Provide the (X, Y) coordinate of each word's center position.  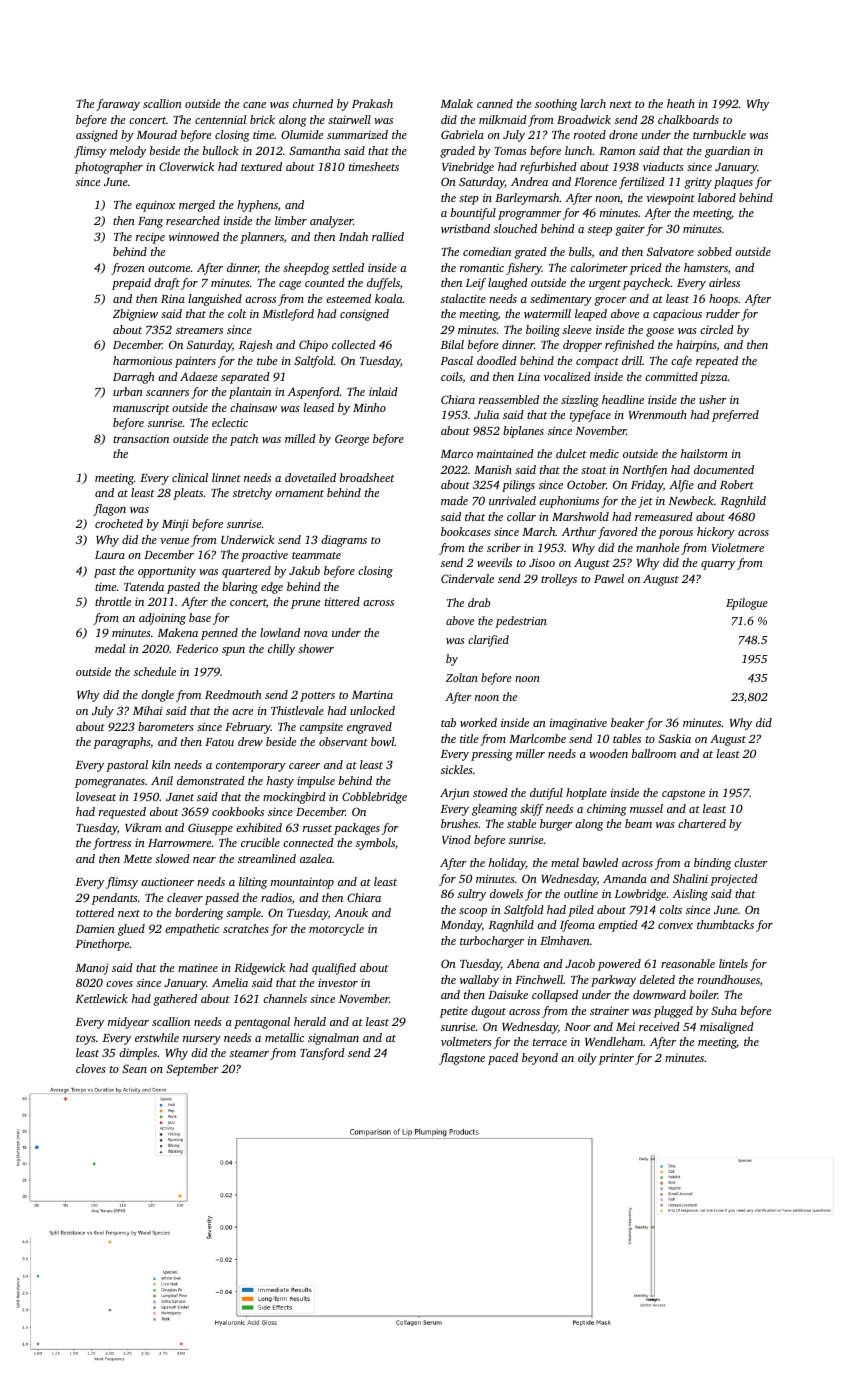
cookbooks (238, 811)
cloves (91, 1068)
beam (638, 823)
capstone (683, 795)
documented (724, 469)
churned (313, 103)
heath (681, 103)
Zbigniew (135, 315)
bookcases (466, 531)
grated (531, 253)
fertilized (642, 183)
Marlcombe (537, 738)
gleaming (494, 810)
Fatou (219, 742)
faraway (118, 105)
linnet (226, 477)
